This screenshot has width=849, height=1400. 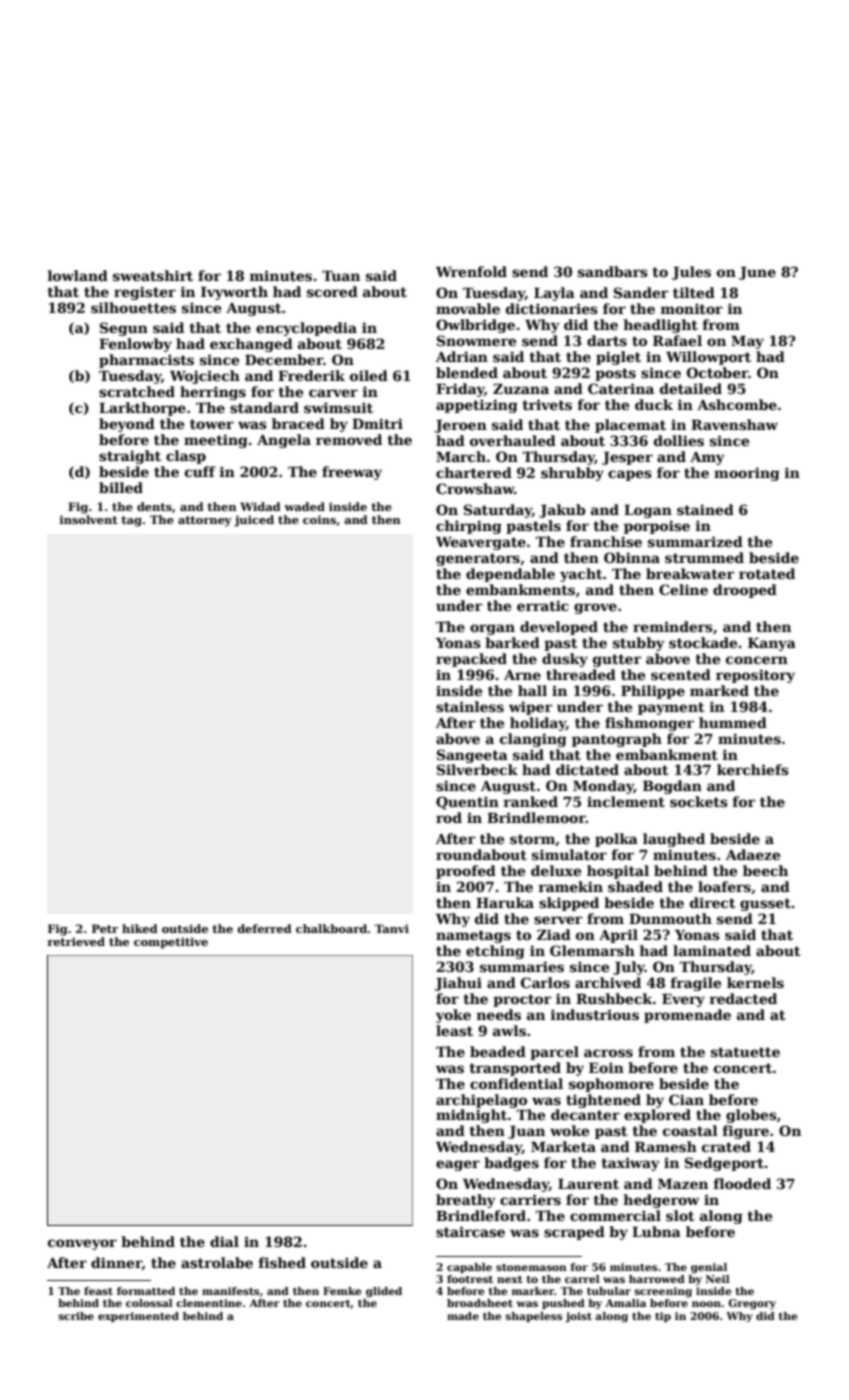 I want to click on lowland, so click(x=77, y=275).
